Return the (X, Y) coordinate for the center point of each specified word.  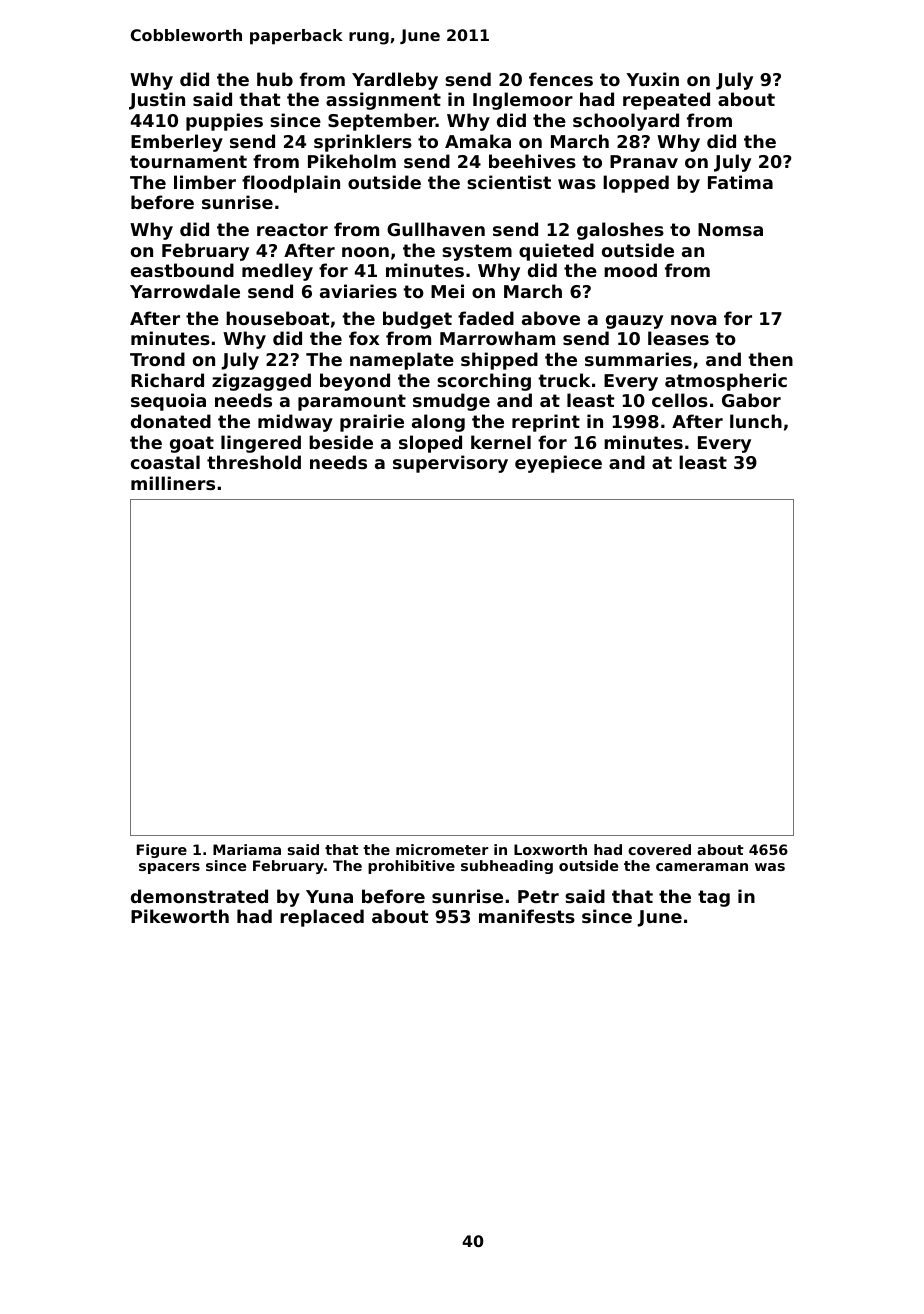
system (477, 252)
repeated (666, 101)
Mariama (247, 849)
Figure (162, 851)
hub (275, 79)
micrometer (442, 849)
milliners (173, 483)
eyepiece (558, 464)
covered (659, 849)
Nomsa (730, 229)
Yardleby (395, 81)
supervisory (450, 464)
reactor (292, 229)
